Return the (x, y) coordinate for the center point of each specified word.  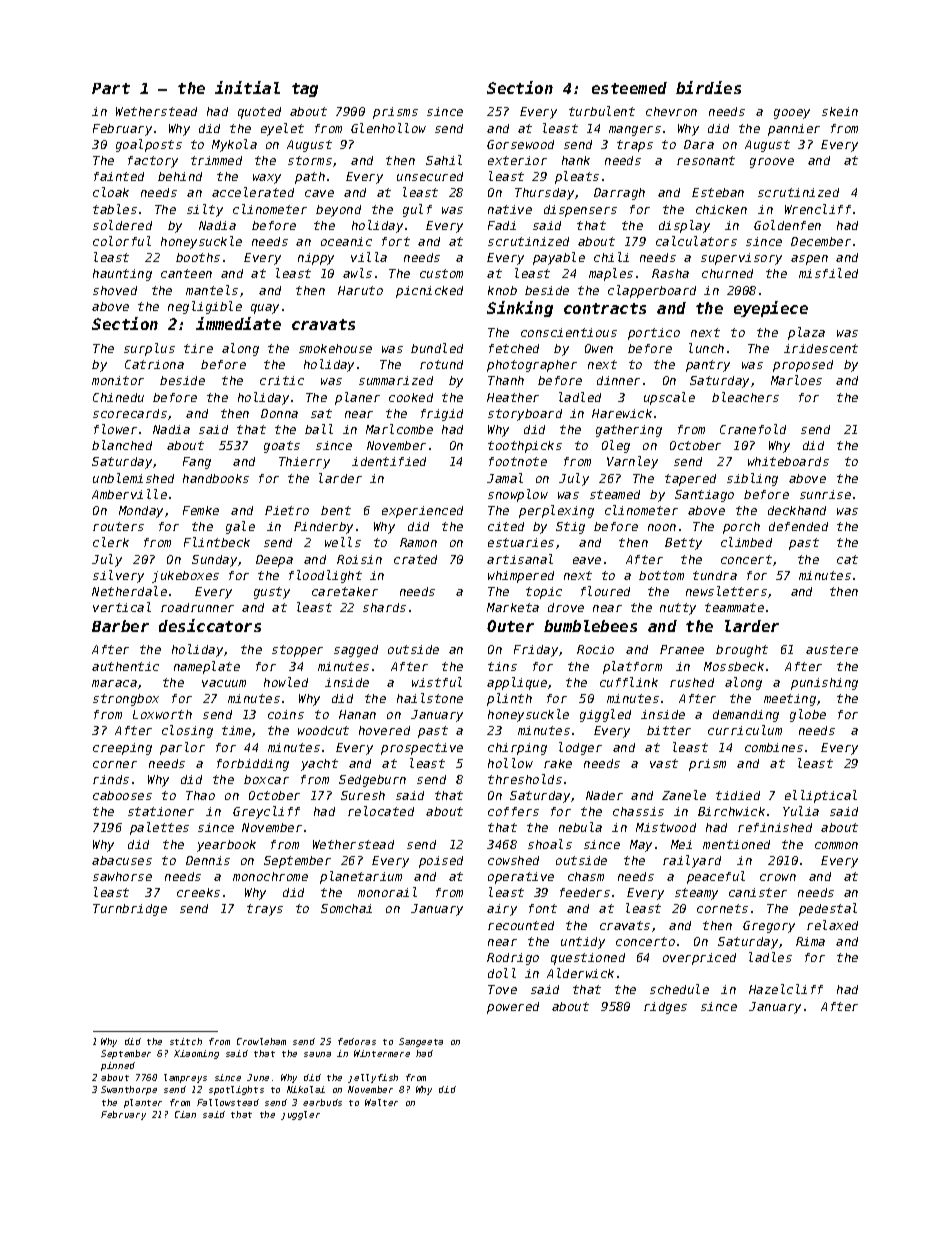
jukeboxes (185, 577)
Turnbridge (130, 910)
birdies (708, 87)
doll (502, 973)
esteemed (629, 88)
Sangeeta (421, 1042)
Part (111, 88)
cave (319, 193)
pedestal (828, 909)
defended (798, 526)
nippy (316, 259)
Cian (185, 1114)
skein (840, 111)
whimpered (521, 577)
